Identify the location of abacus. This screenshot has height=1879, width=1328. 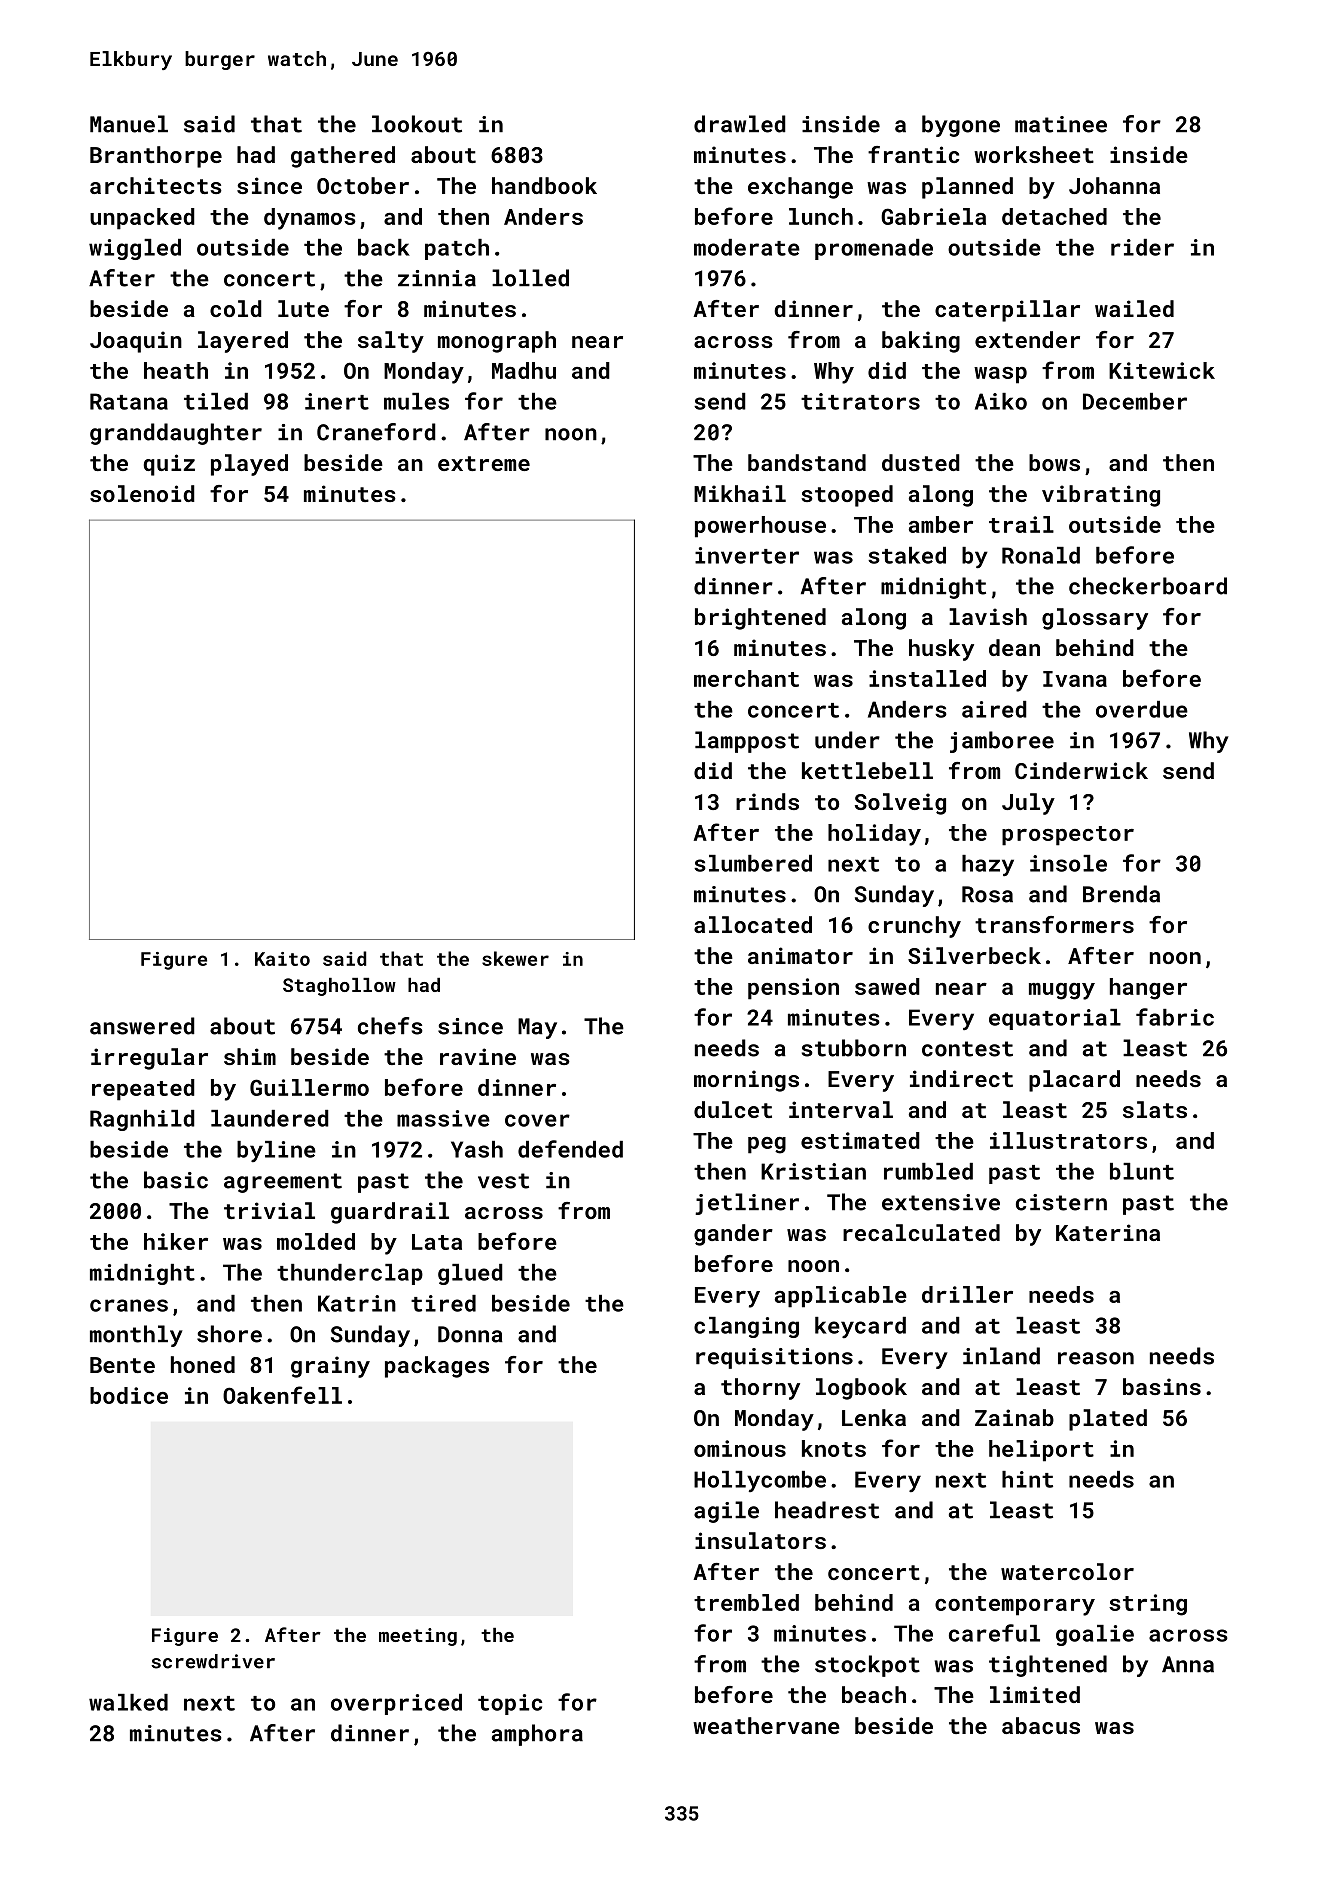
(1041, 1725).
